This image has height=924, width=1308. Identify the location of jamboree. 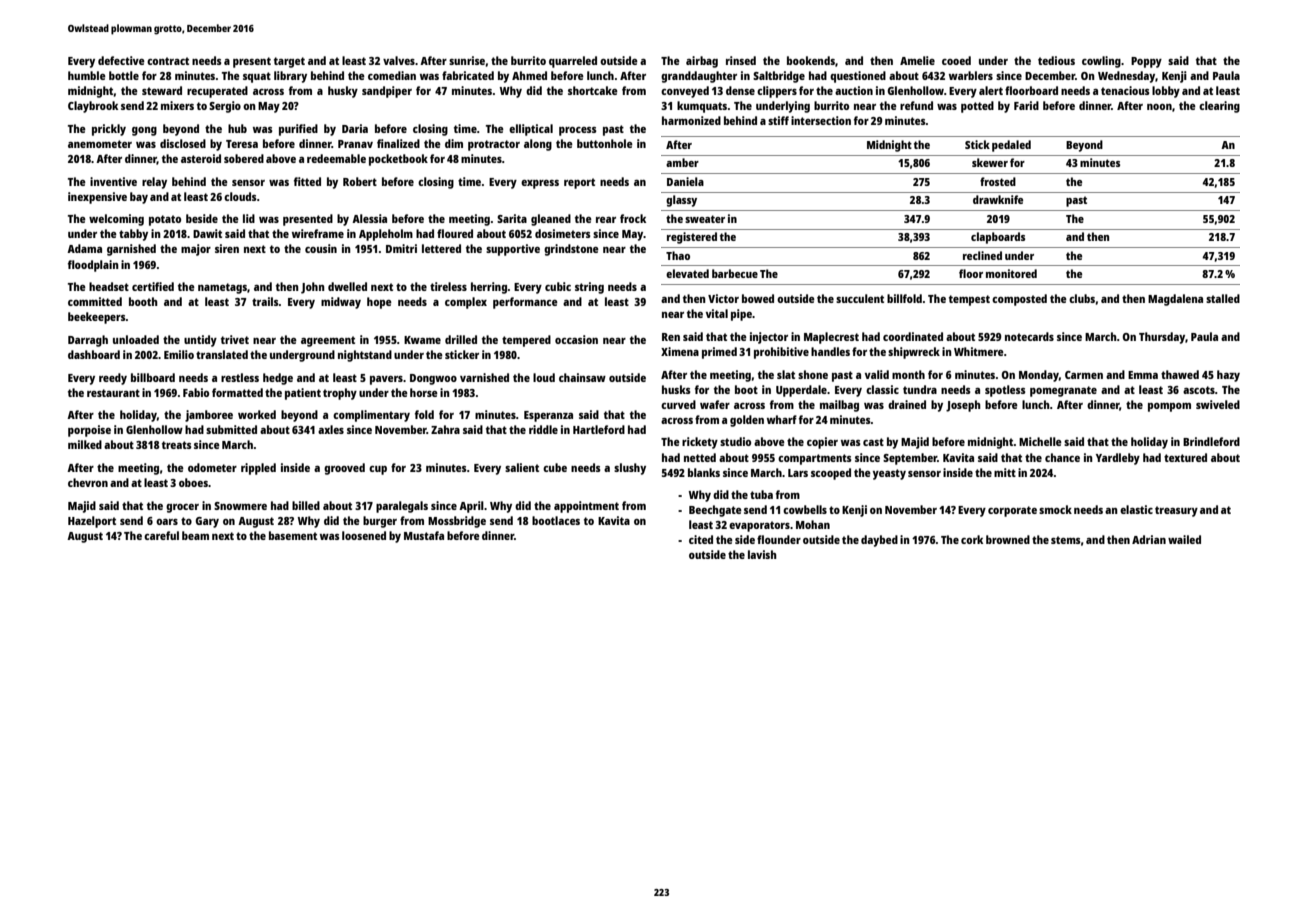
(209, 416).
